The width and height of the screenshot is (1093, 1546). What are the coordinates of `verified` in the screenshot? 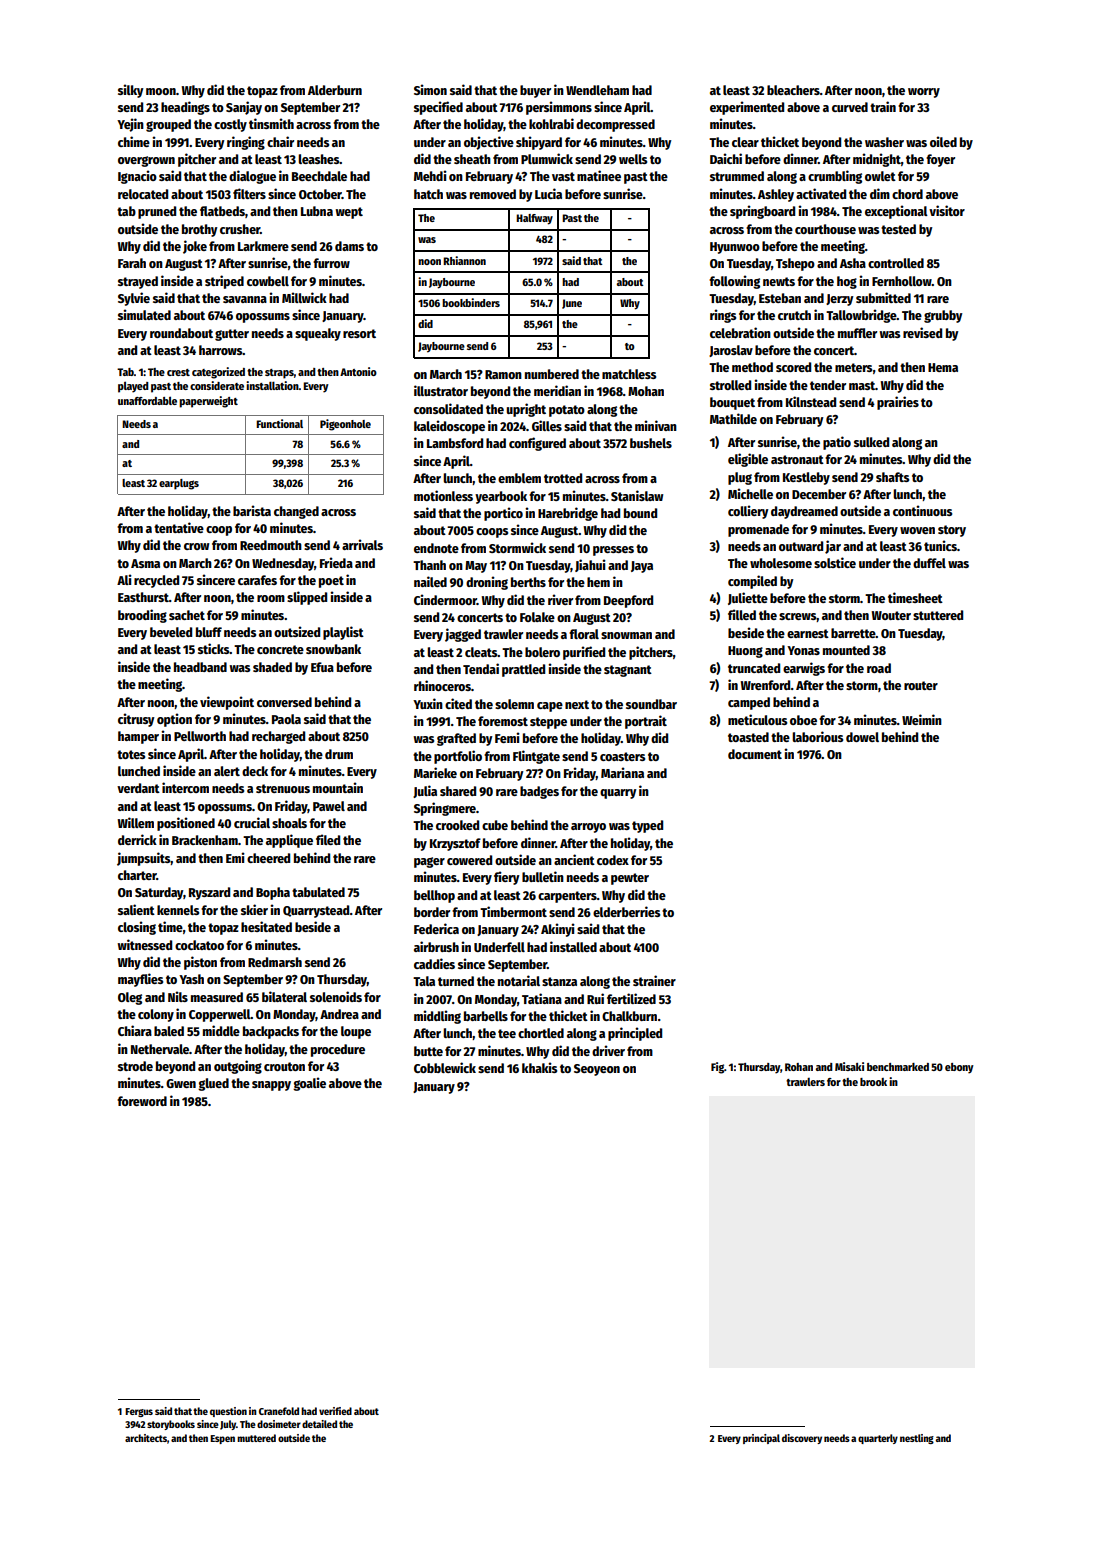 It's located at (335, 1411).
